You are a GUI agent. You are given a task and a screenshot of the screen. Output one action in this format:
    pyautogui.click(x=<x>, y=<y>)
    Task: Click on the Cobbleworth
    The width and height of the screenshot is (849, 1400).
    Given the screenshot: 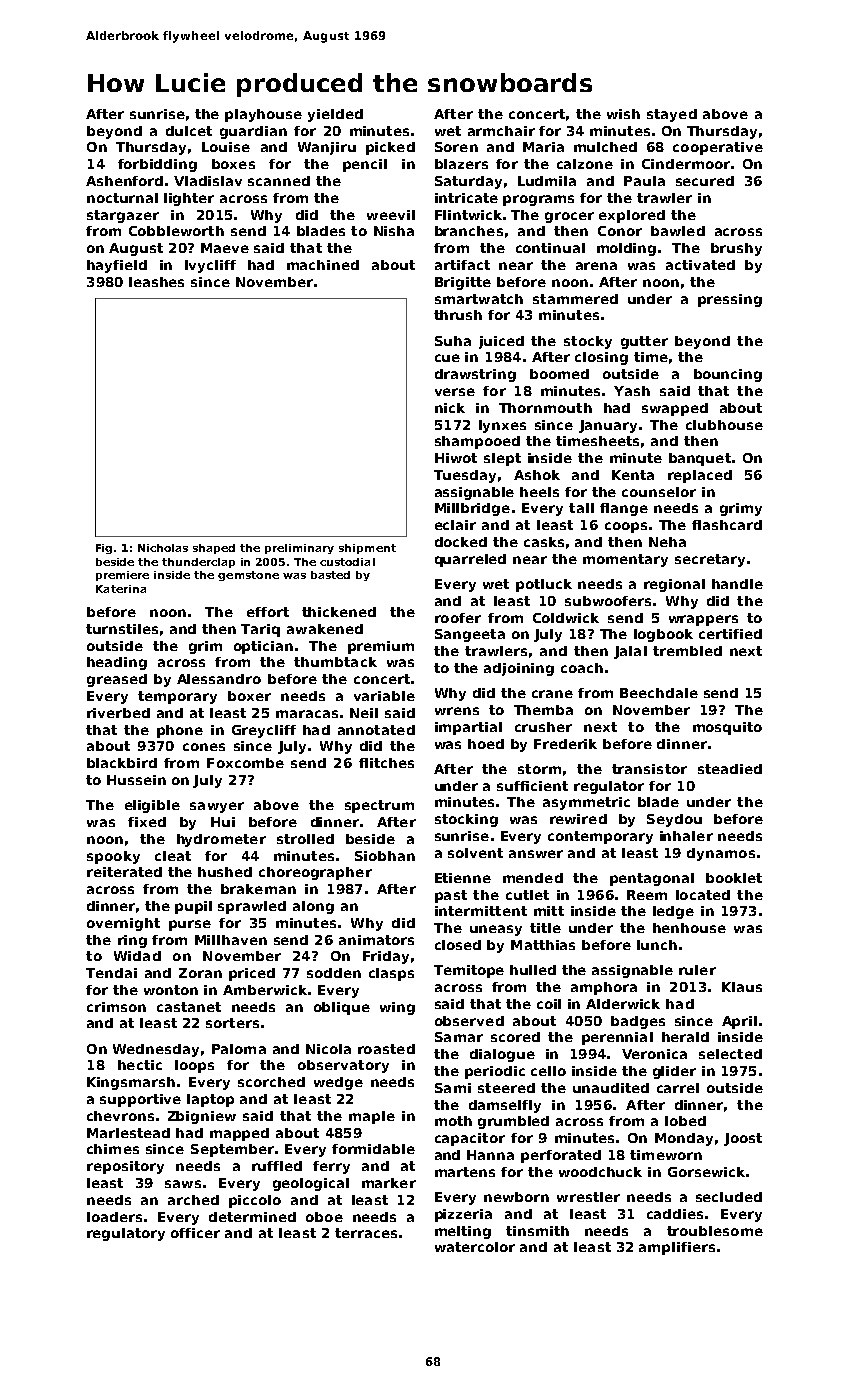 What is the action you would take?
    pyautogui.click(x=176, y=231)
